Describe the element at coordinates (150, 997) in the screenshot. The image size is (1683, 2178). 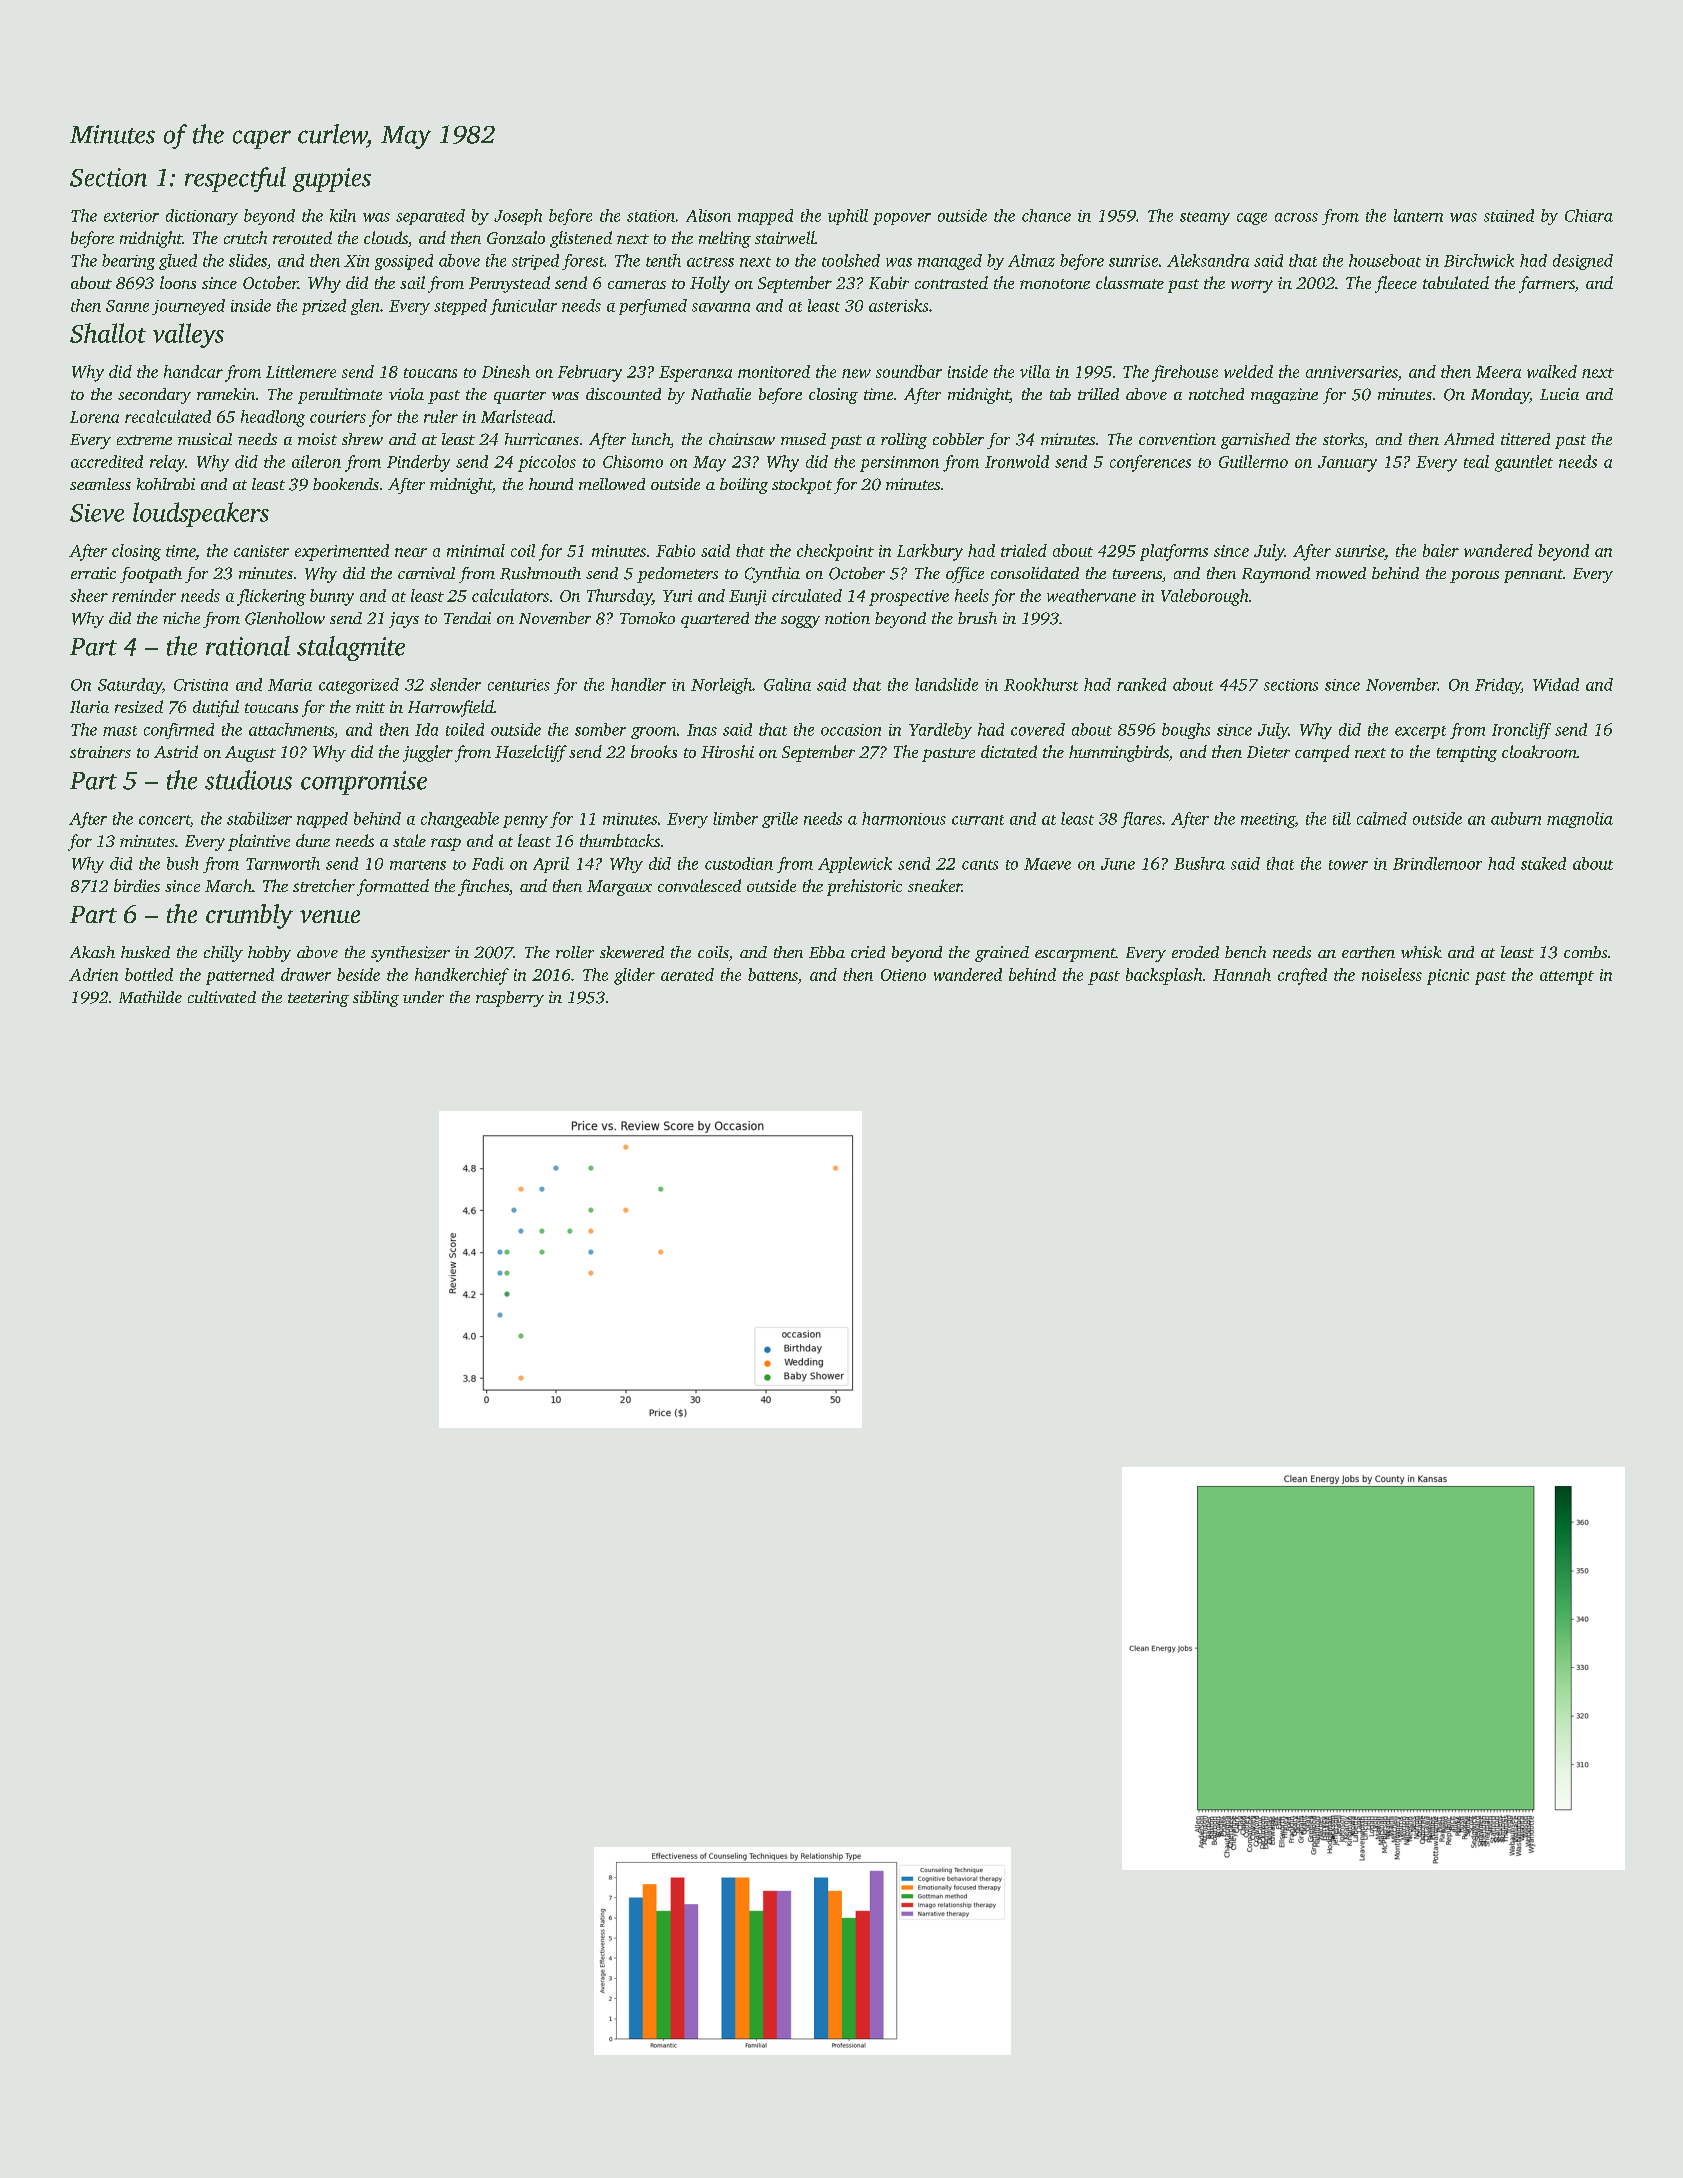
I see `Mathilde` at that location.
